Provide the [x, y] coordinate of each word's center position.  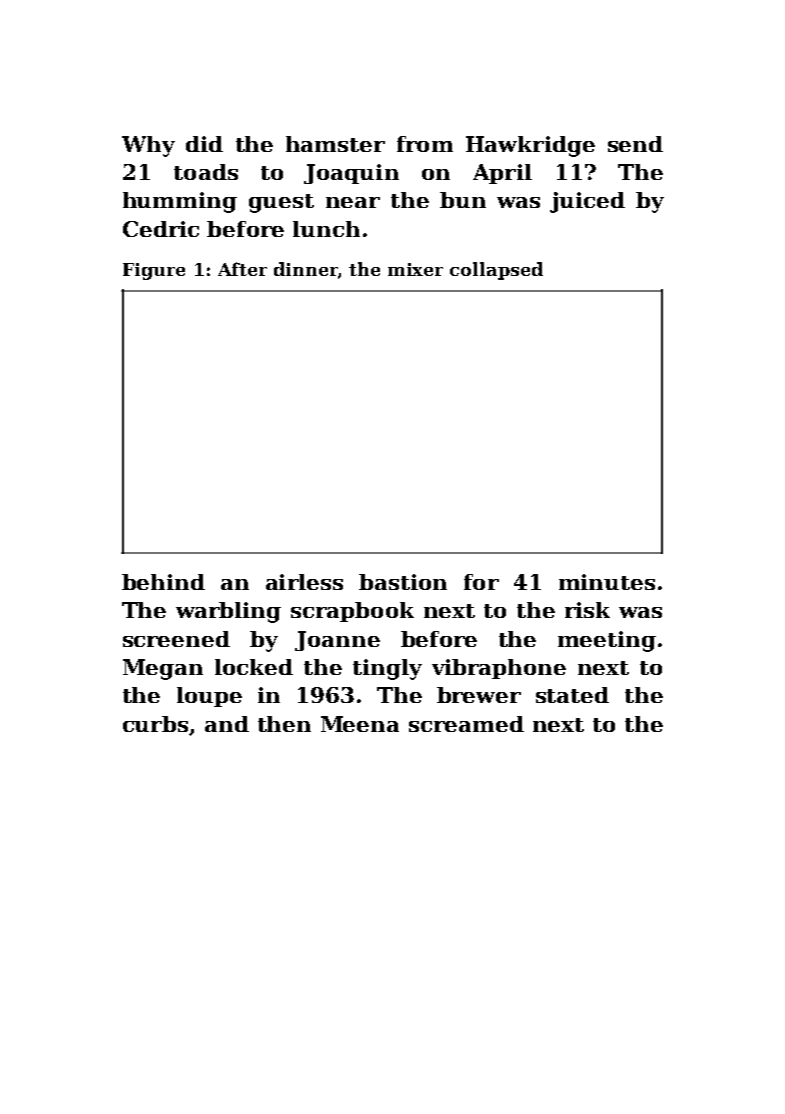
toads [206, 172]
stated [572, 695]
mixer [415, 269]
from [425, 144]
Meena [360, 724]
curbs [155, 724]
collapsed [496, 271]
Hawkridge [530, 146]
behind [163, 582]
